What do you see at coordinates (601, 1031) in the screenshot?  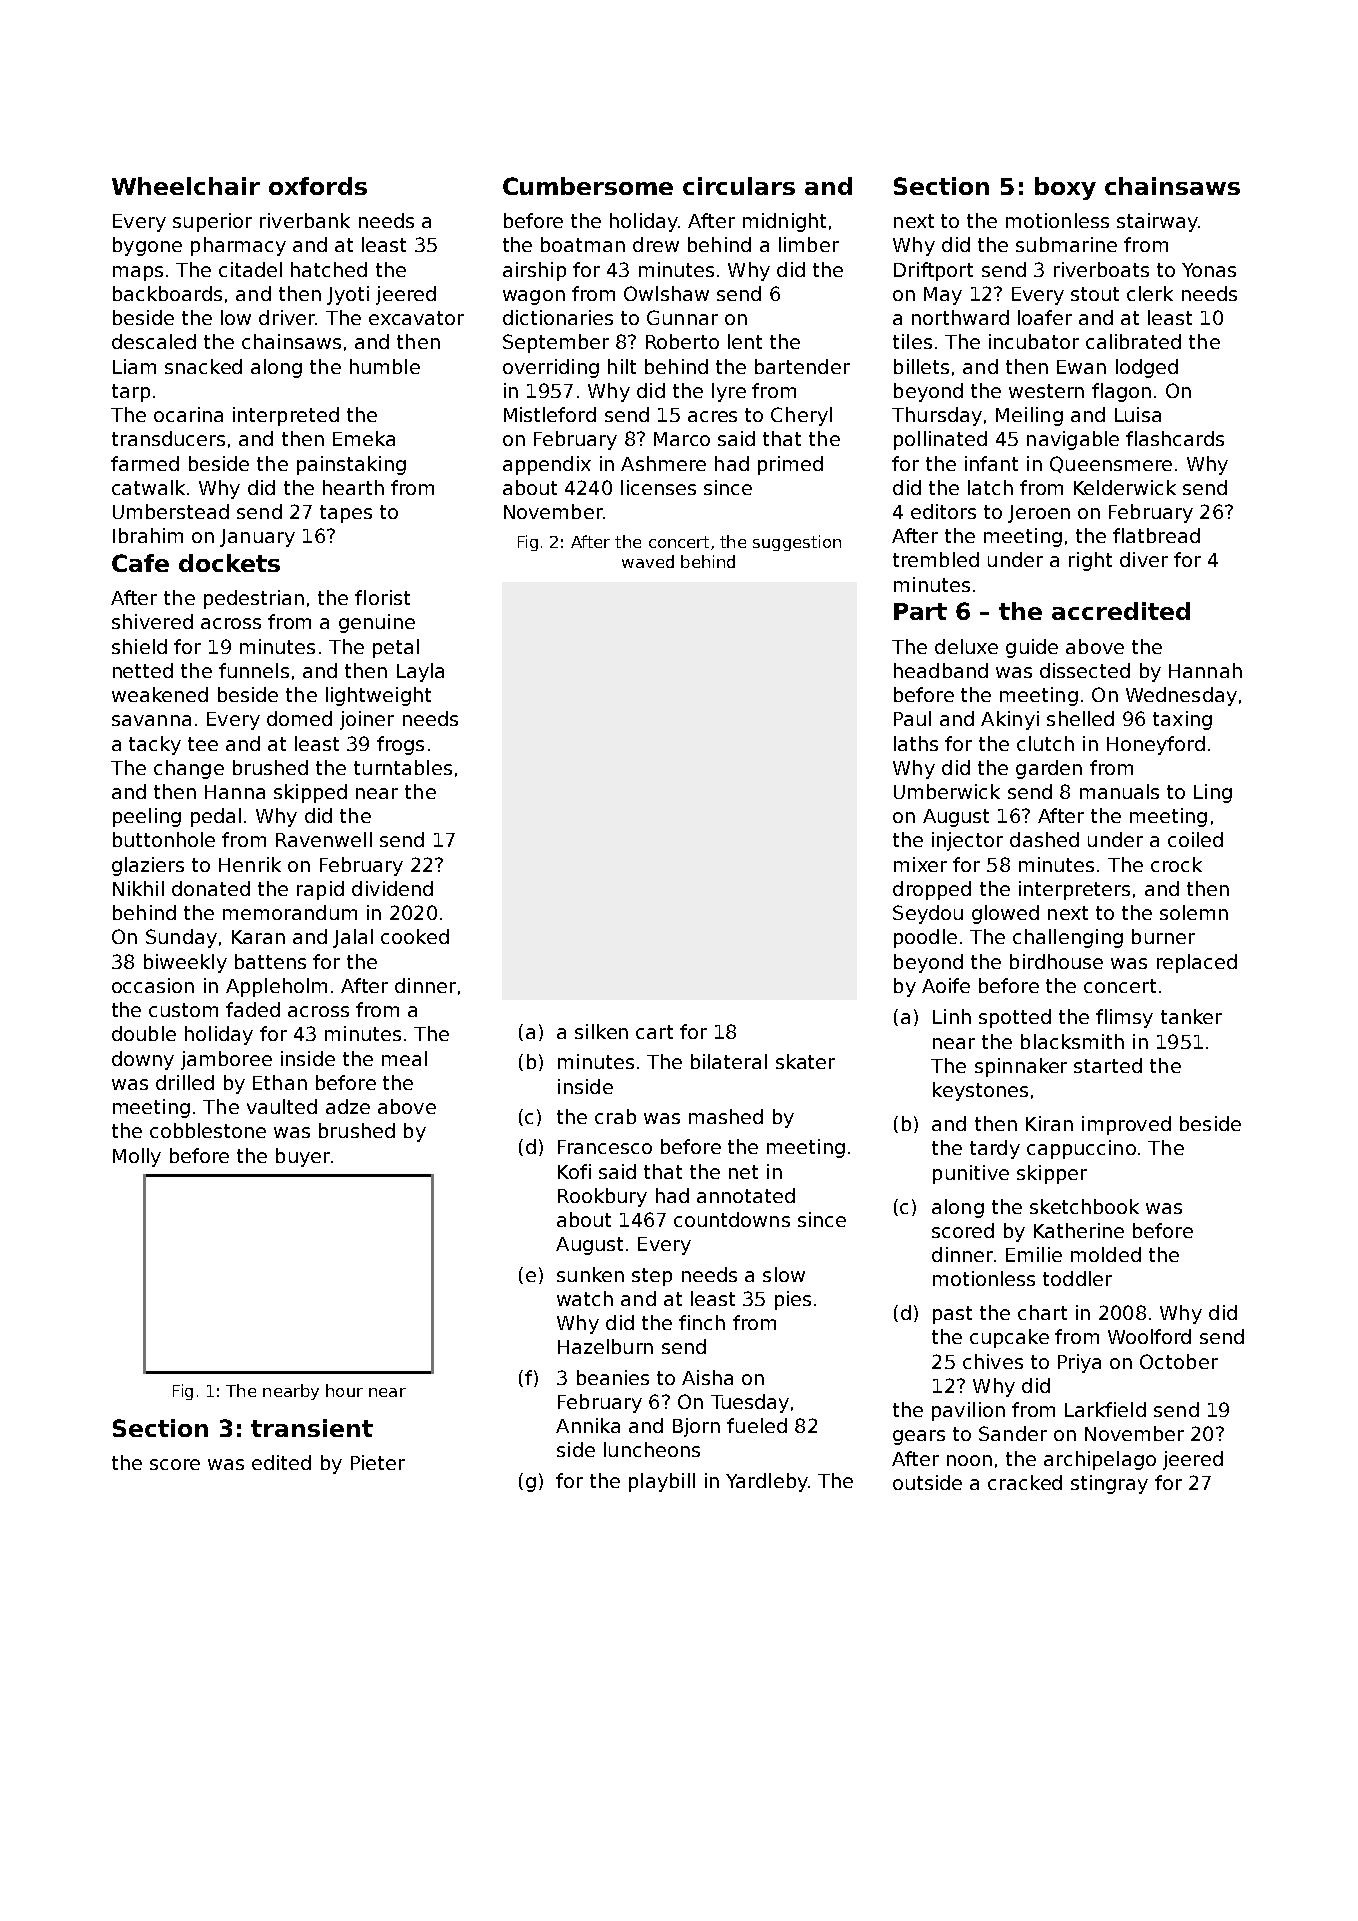 I see `silken` at bounding box center [601, 1031].
